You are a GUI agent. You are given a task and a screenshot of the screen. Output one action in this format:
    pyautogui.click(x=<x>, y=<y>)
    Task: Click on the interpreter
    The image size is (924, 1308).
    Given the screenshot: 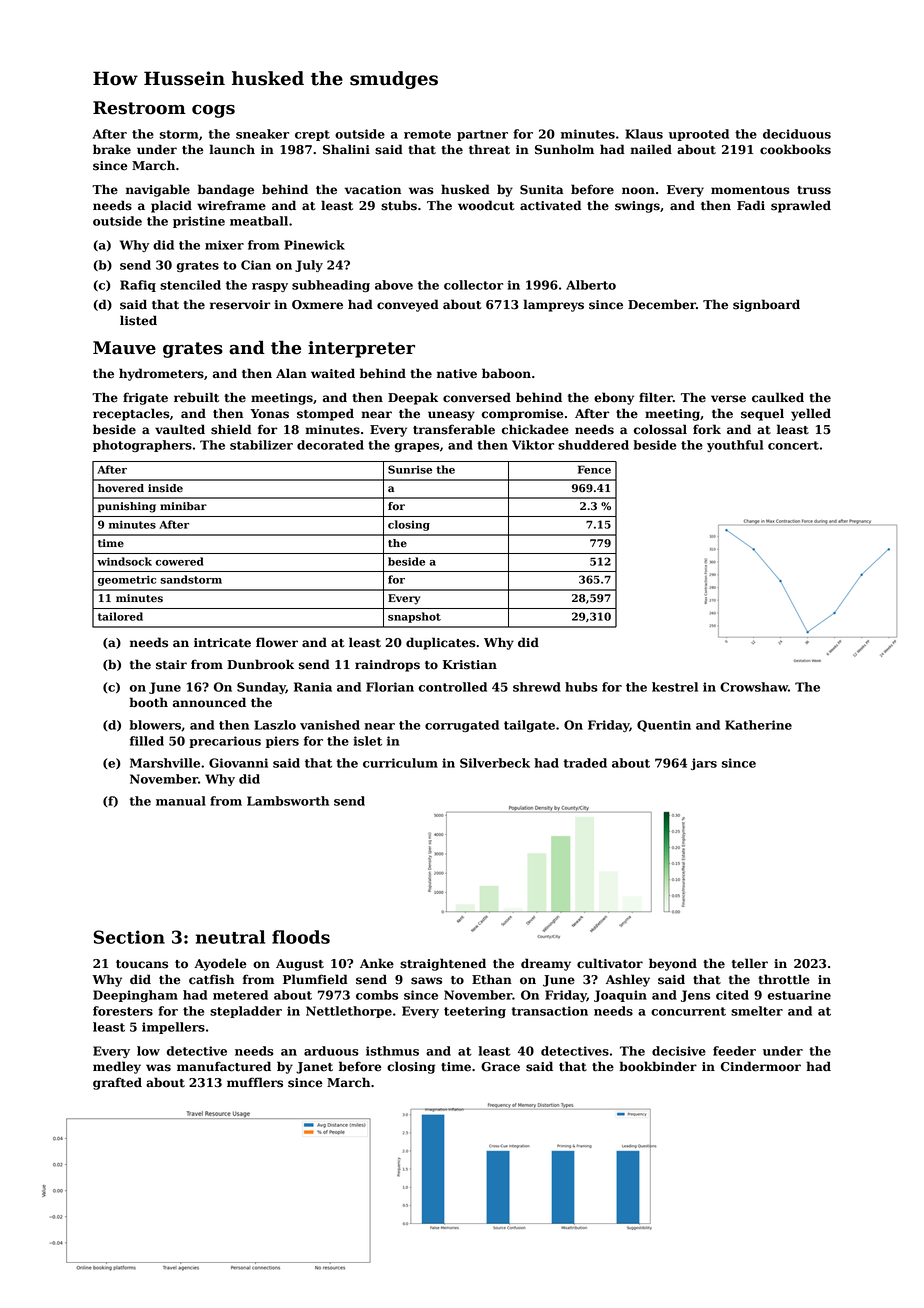 What is the action you would take?
    pyautogui.click(x=361, y=349)
